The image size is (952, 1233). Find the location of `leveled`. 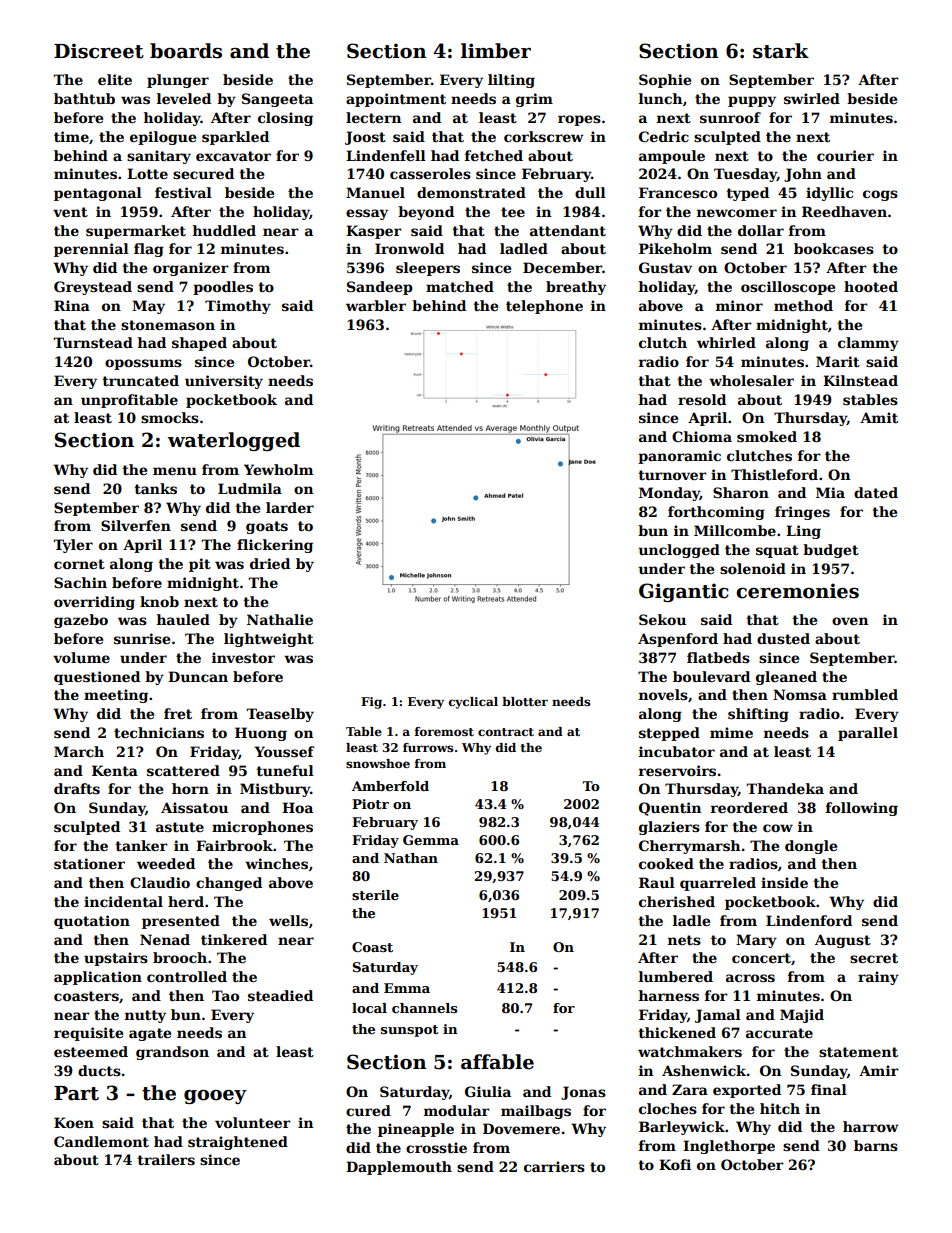

leveled is located at coordinates (184, 98).
